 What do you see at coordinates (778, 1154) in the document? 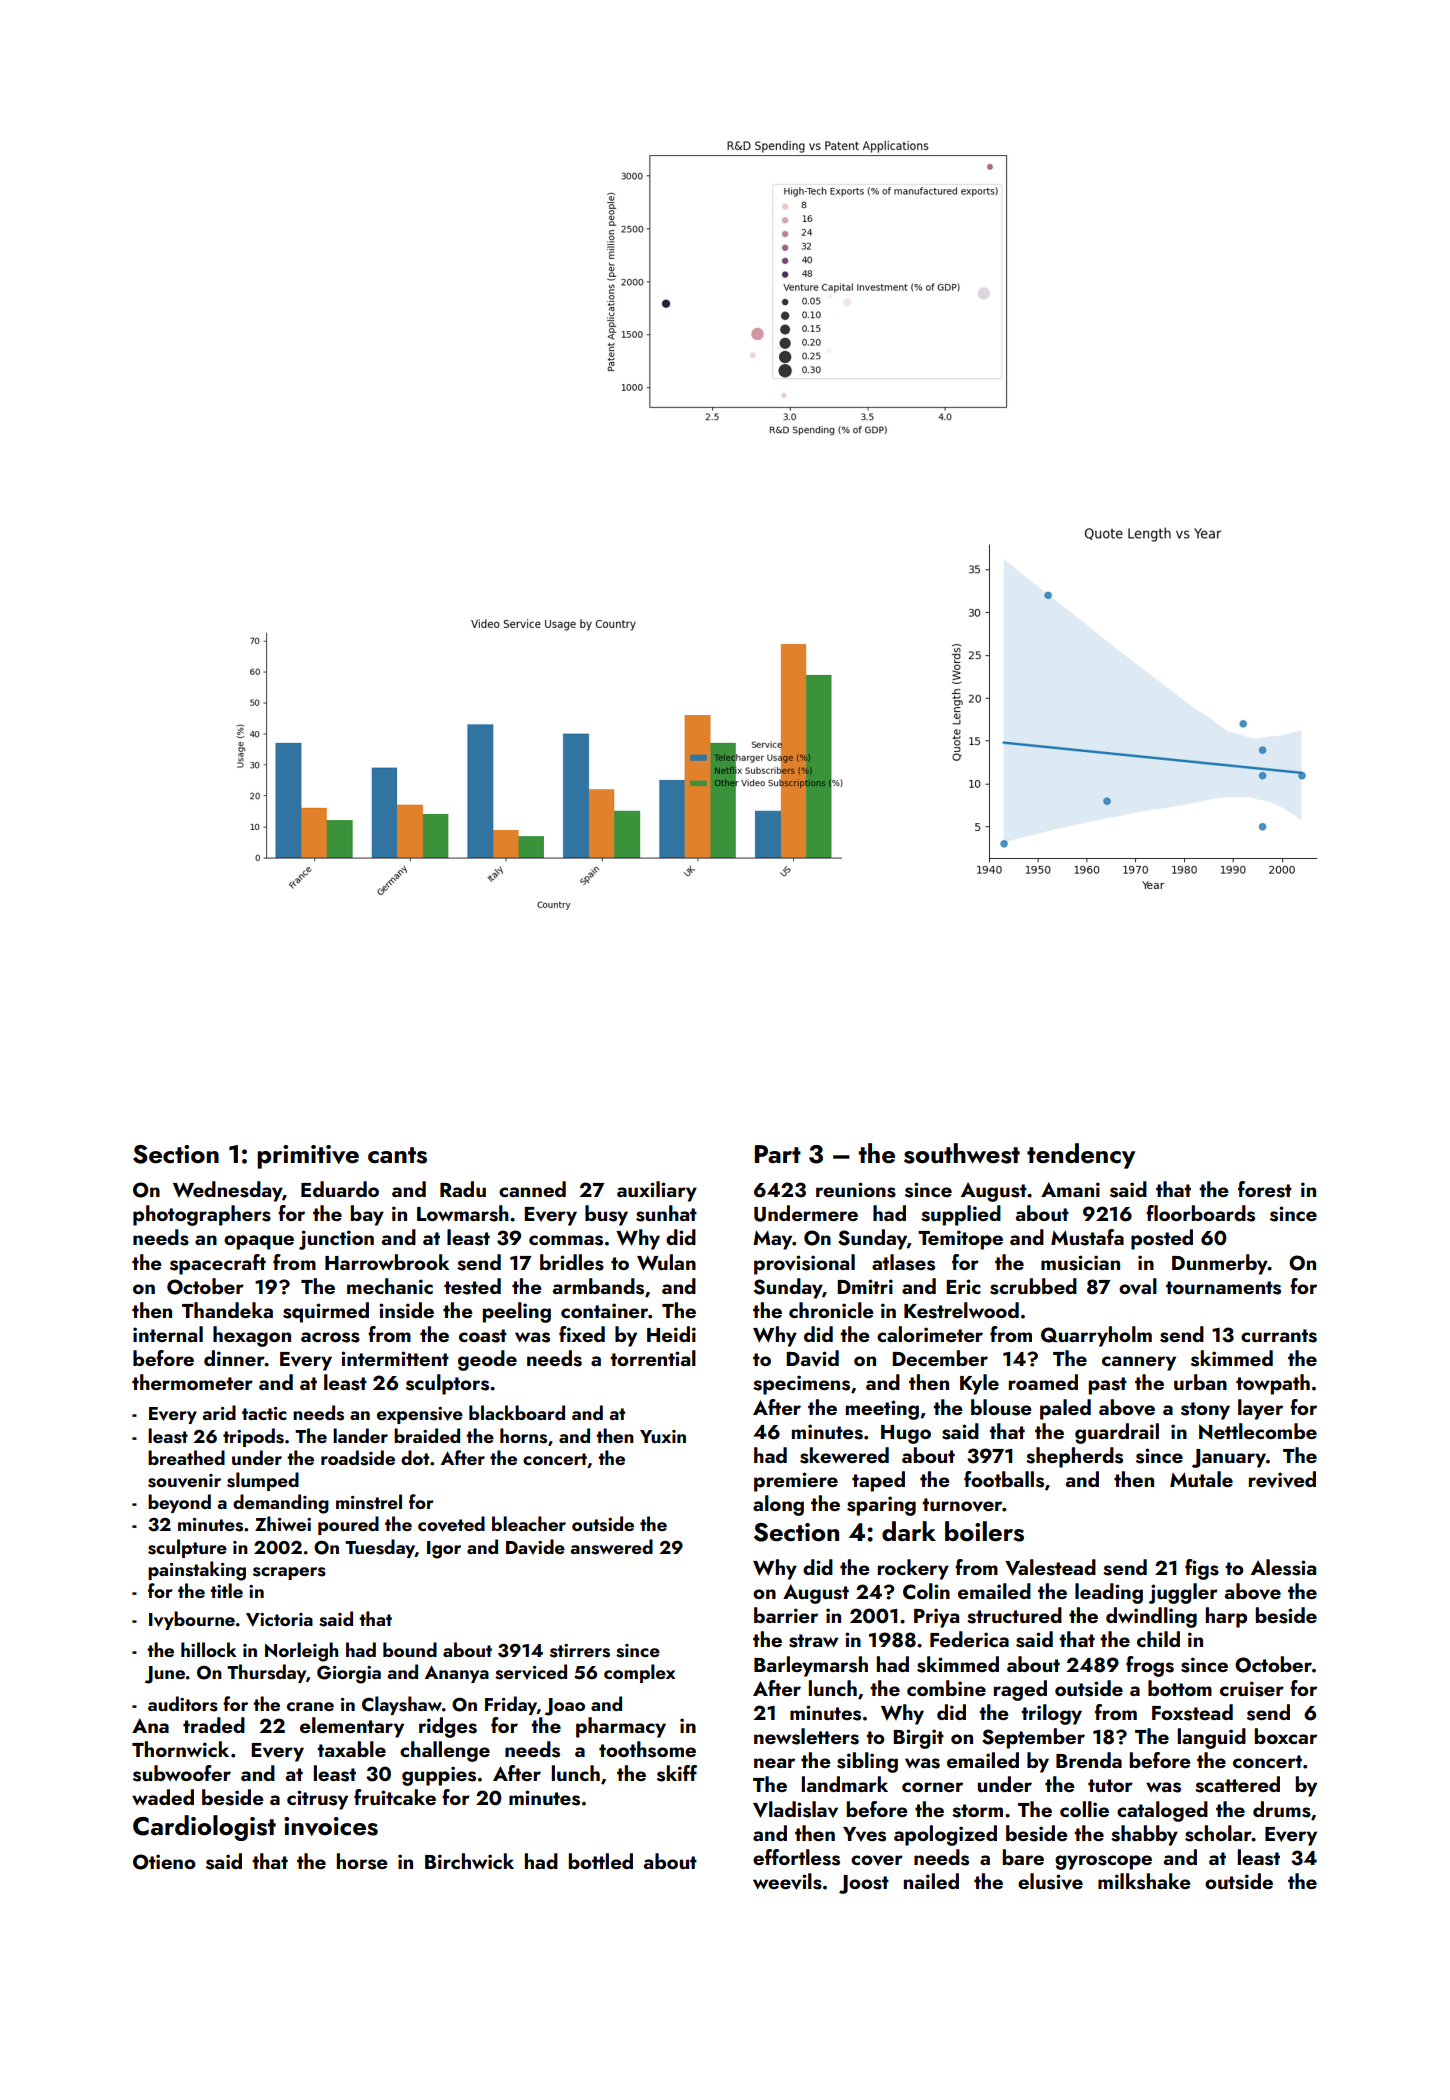
I see `Part` at bounding box center [778, 1154].
